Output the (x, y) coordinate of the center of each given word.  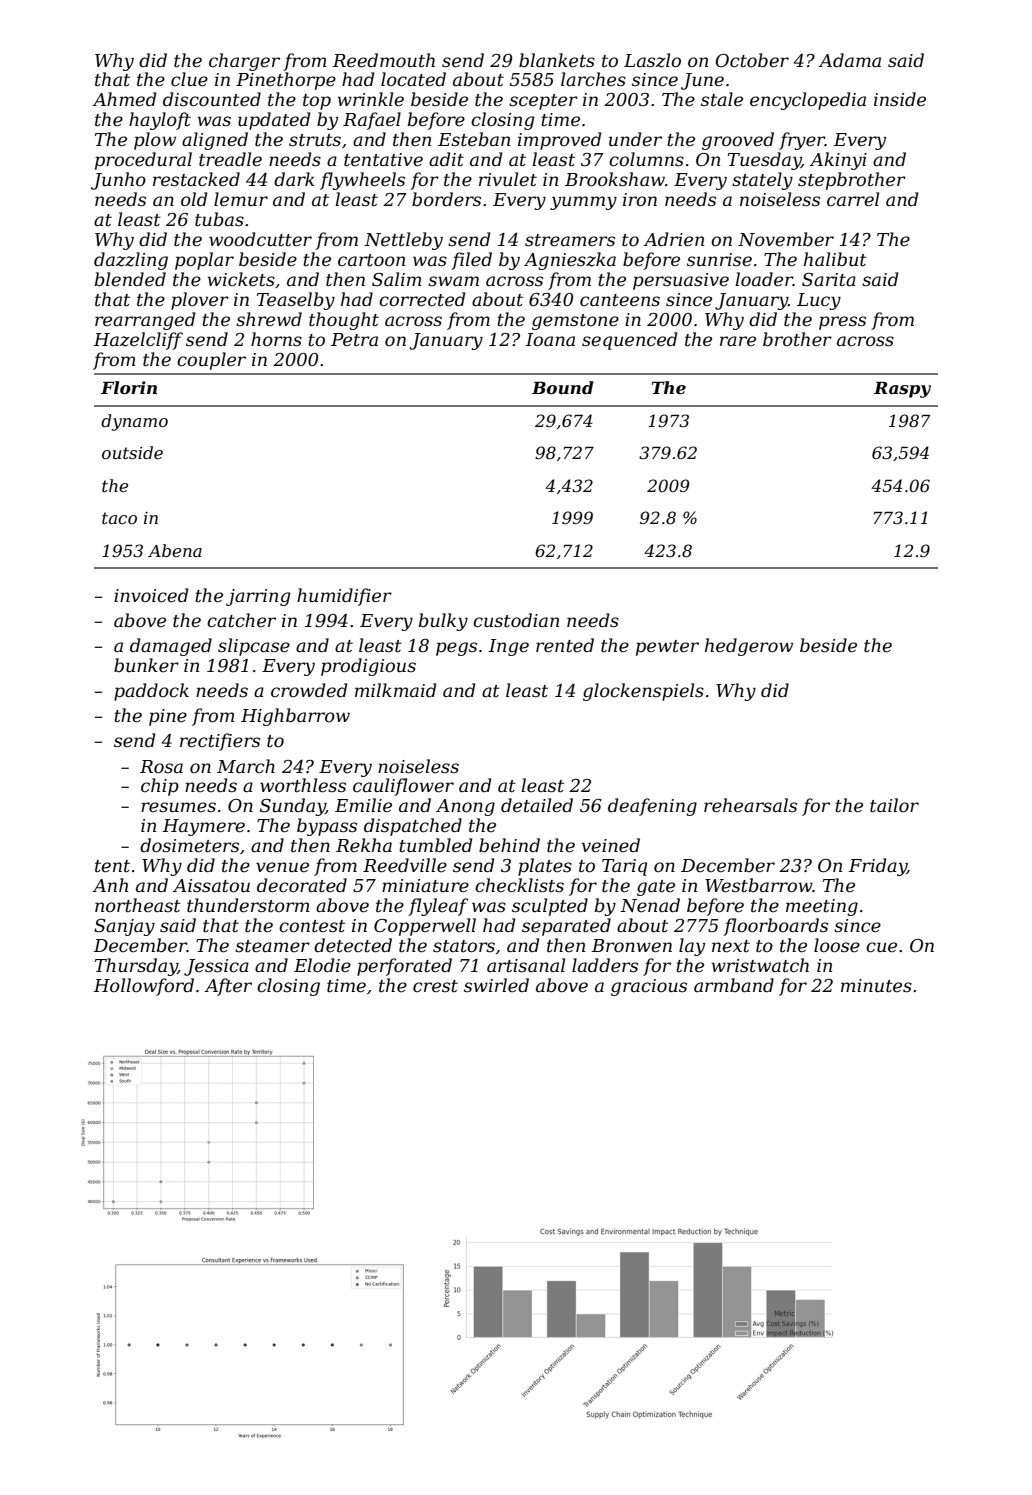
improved (559, 141)
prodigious (368, 667)
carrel (853, 199)
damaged (171, 647)
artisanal (526, 965)
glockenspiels (643, 692)
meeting (822, 907)
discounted (212, 99)
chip (160, 787)
